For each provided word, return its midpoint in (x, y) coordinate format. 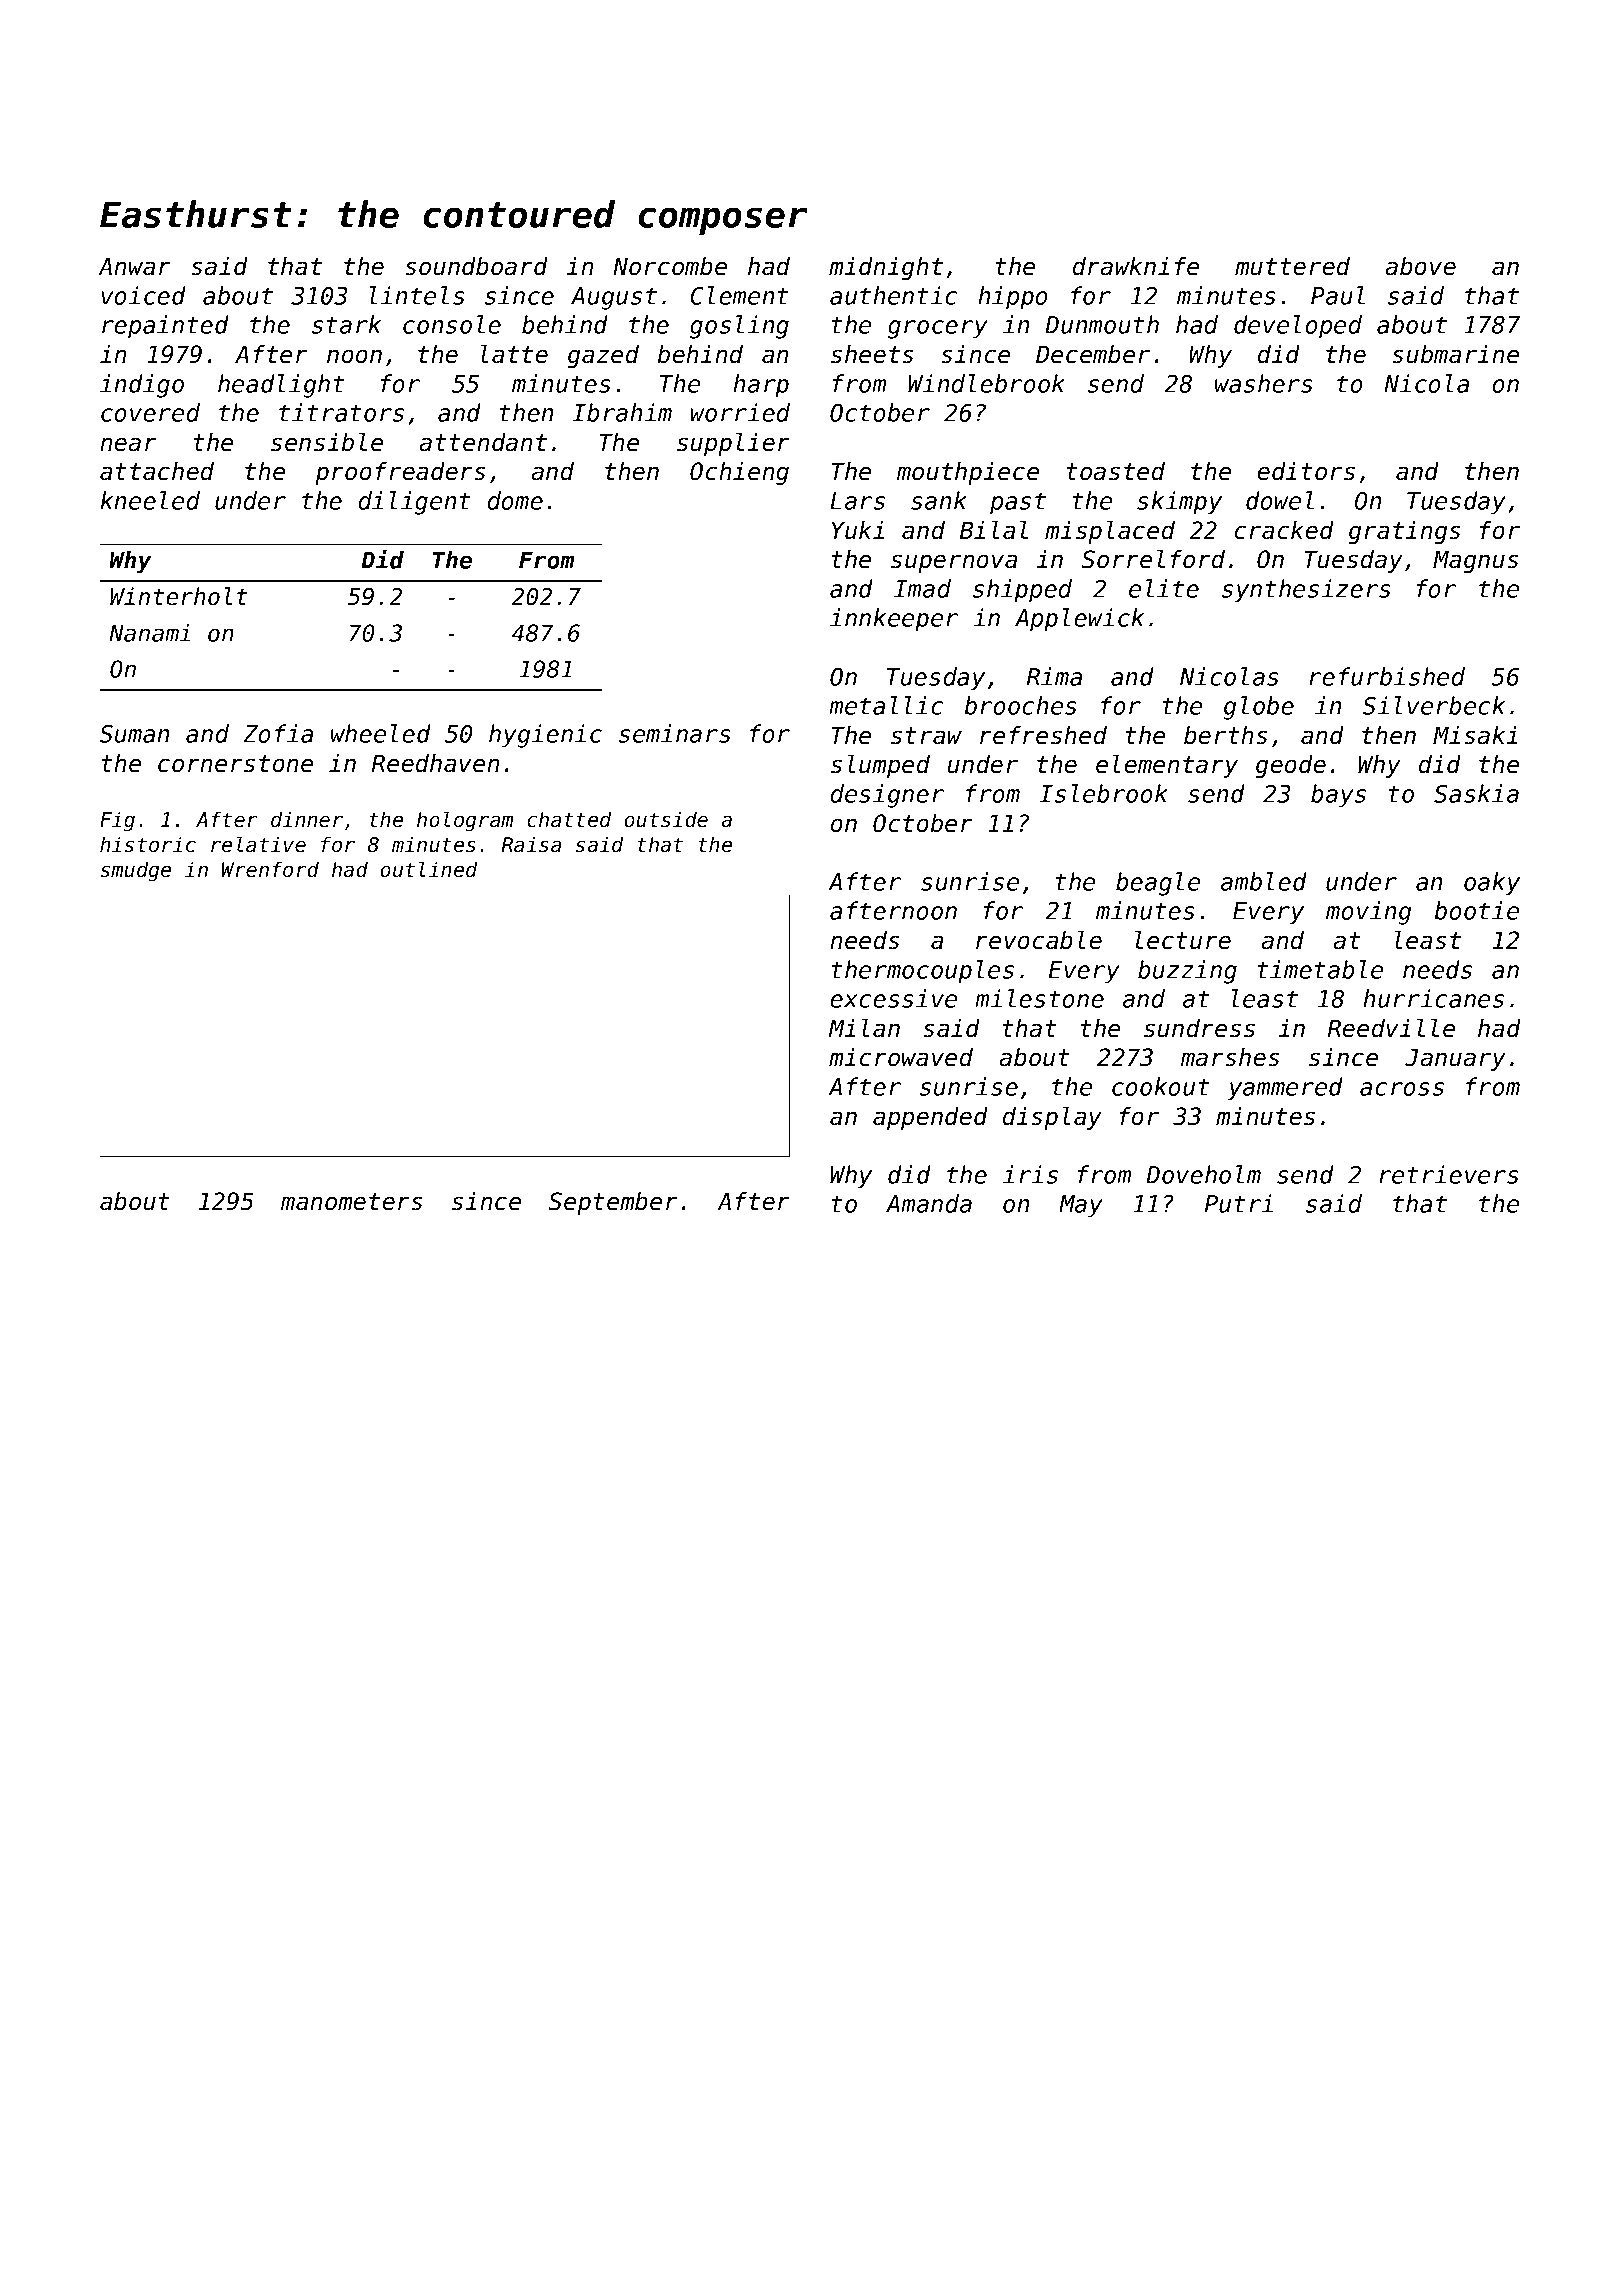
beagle (1158, 884)
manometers (352, 1202)
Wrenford (270, 869)
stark (346, 324)
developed (1298, 327)
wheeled (381, 733)
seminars (675, 733)
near (128, 444)
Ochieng (739, 473)
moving (1368, 913)
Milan (864, 1028)
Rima (1054, 676)
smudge (136, 871)
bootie (1477, 910)
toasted (1116, 471)
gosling (739, 327)
